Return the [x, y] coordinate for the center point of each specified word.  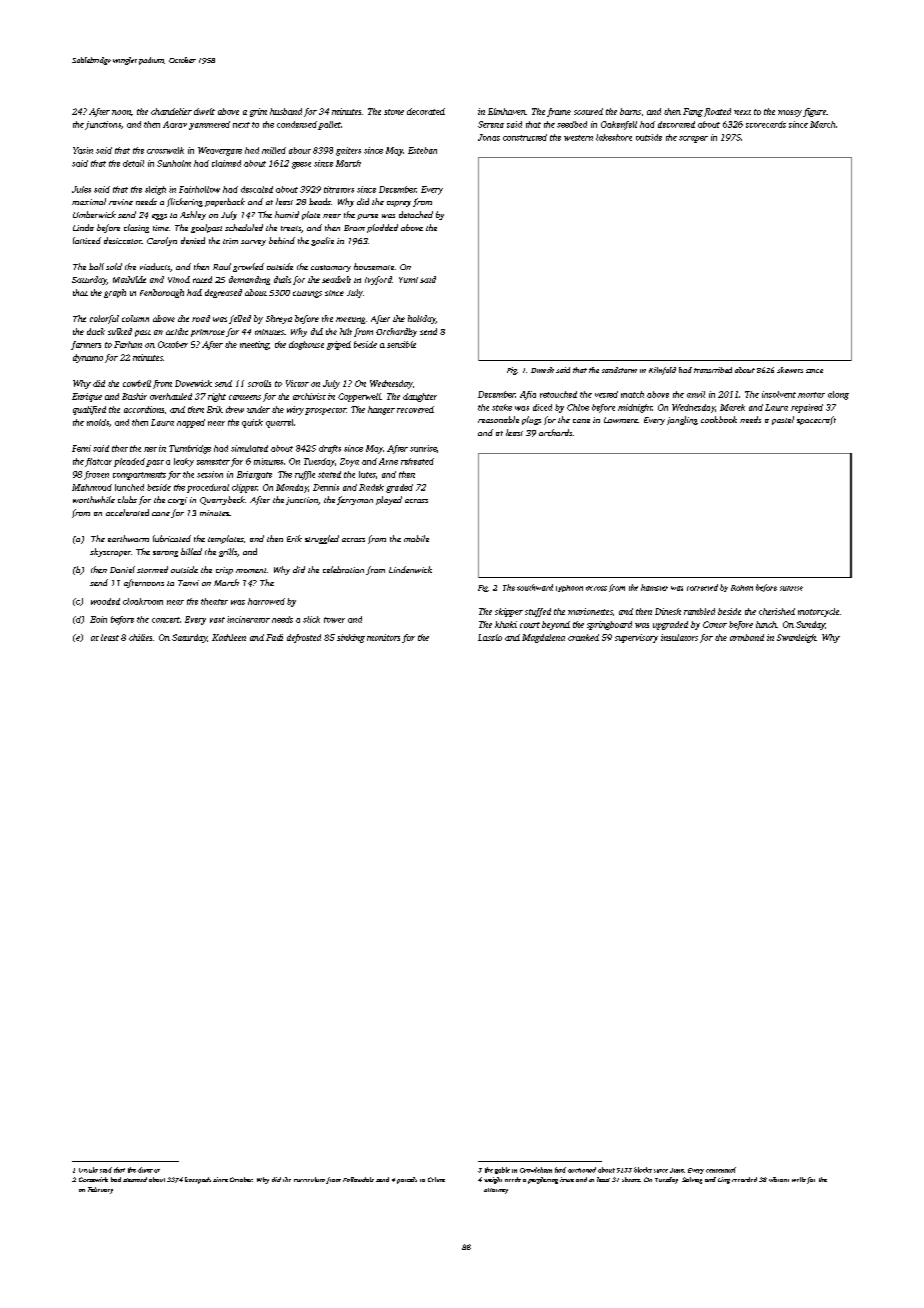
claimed [226, 163]
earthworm [128, 538]
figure [814, 112]
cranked [583, 637]
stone [394, 112]
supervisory [636, 638]
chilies [140, 637]
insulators [679, 637]
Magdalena [543, 638]
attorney [496, 1191]
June [677, 1170]
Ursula [88, 1170]
